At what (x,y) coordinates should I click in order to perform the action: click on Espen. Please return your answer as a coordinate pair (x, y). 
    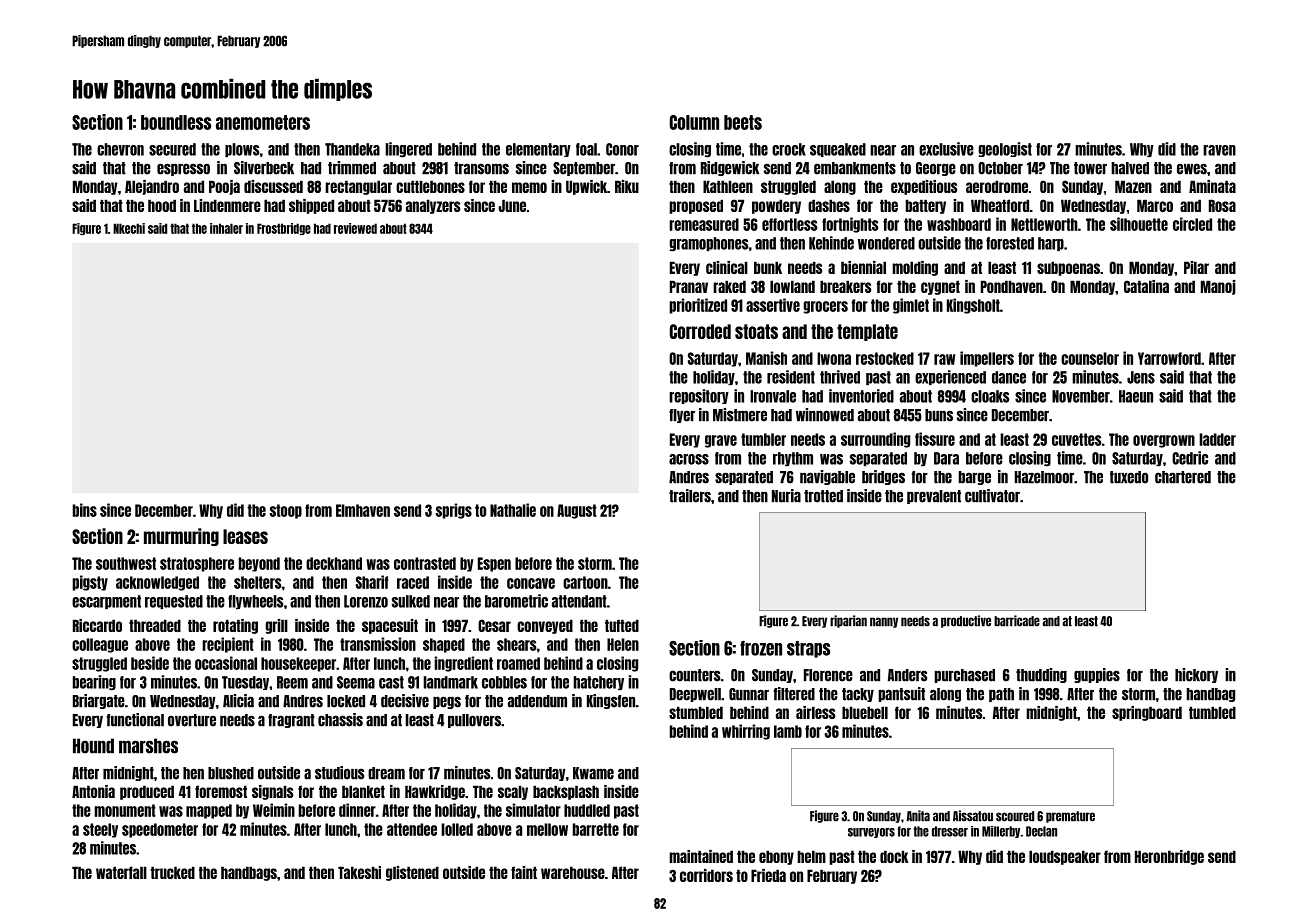
    Looking at the image, I should click on (494, 564).
